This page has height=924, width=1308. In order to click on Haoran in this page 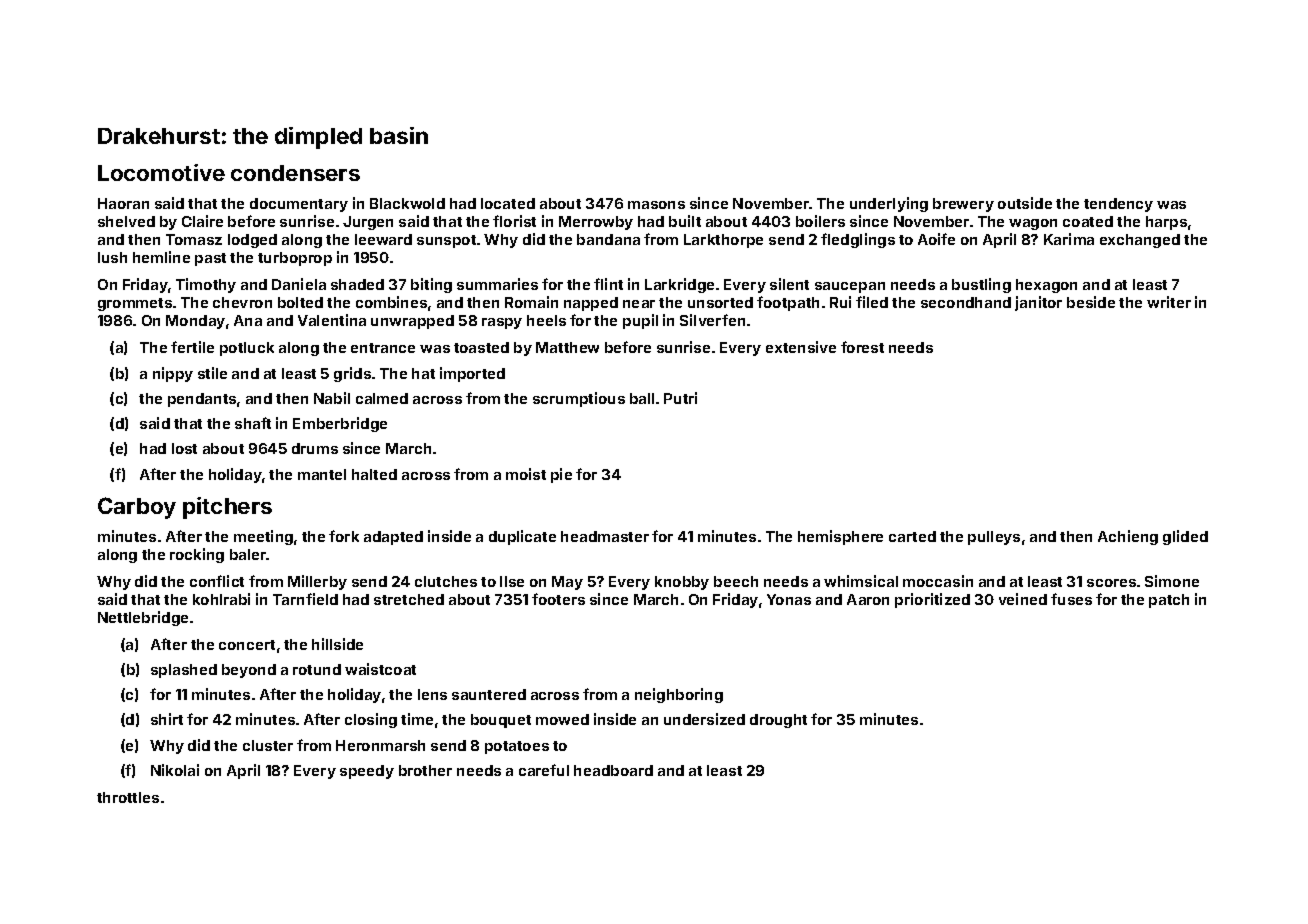, I will do `click(123, 203)`.
